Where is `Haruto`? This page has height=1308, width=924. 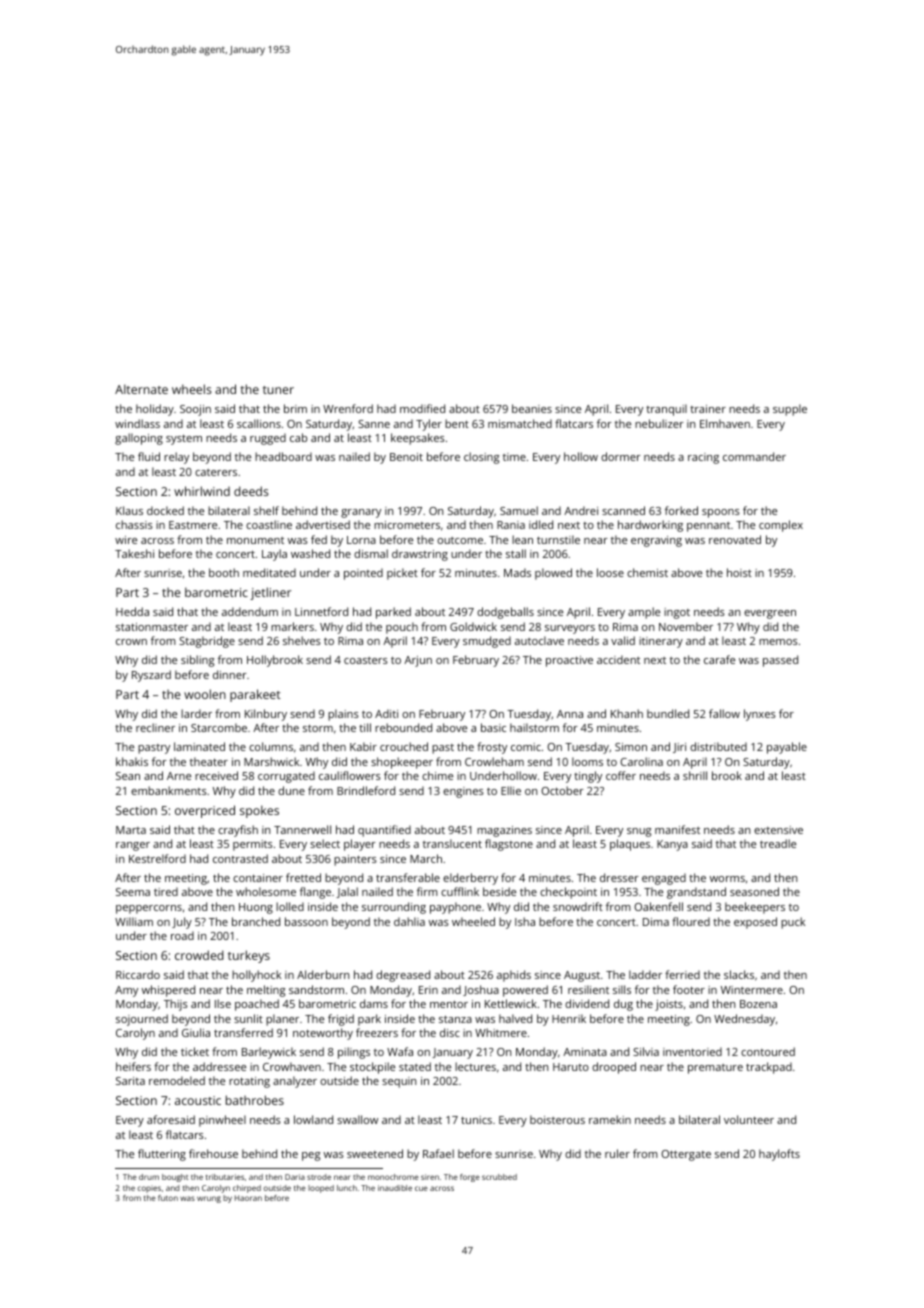 Haruto is located at coordinates (571, 1067).
